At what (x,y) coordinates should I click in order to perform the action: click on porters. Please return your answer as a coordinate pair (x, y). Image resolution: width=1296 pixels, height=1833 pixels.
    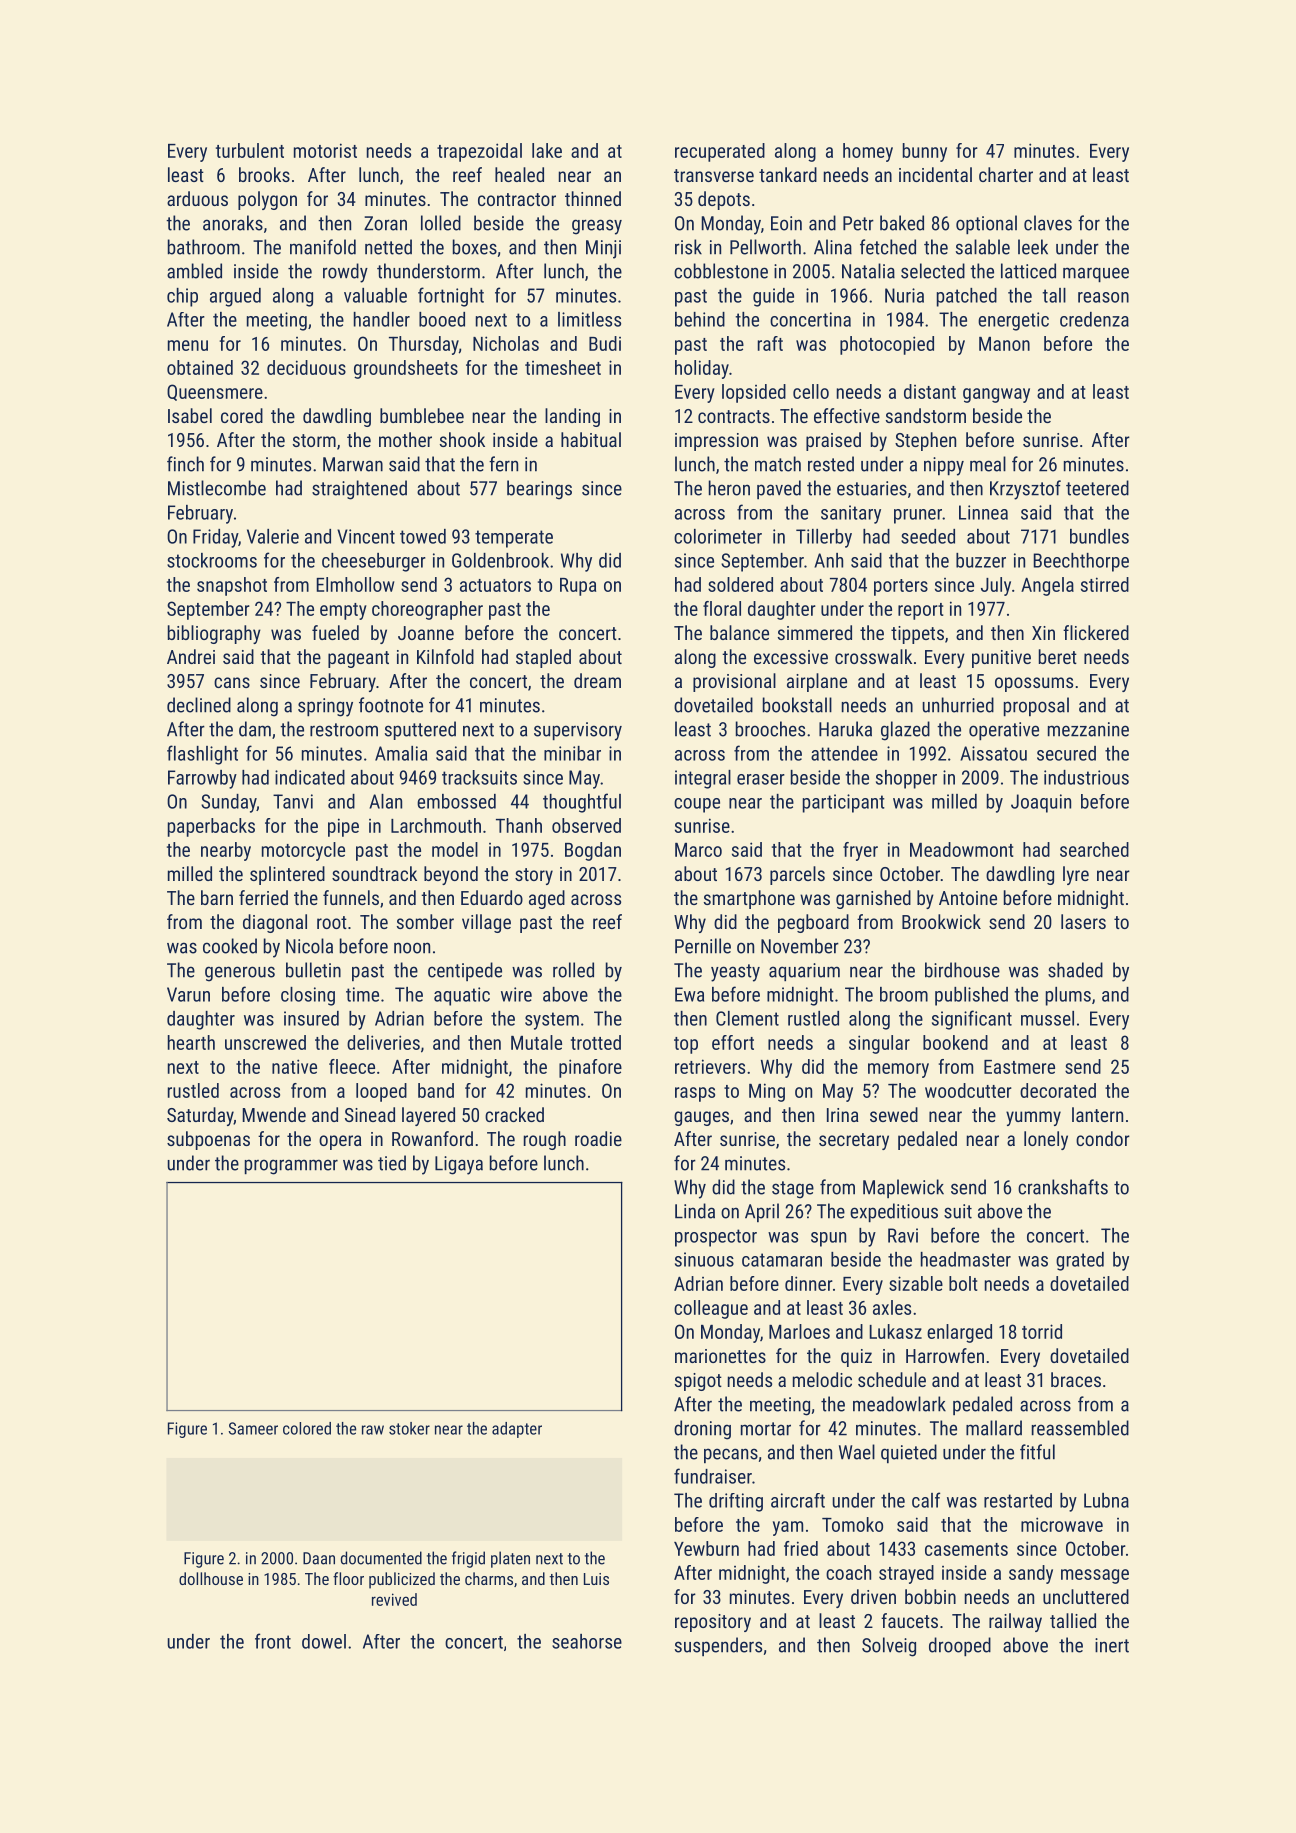
    Looking at the image, I should click on (901, 587).
